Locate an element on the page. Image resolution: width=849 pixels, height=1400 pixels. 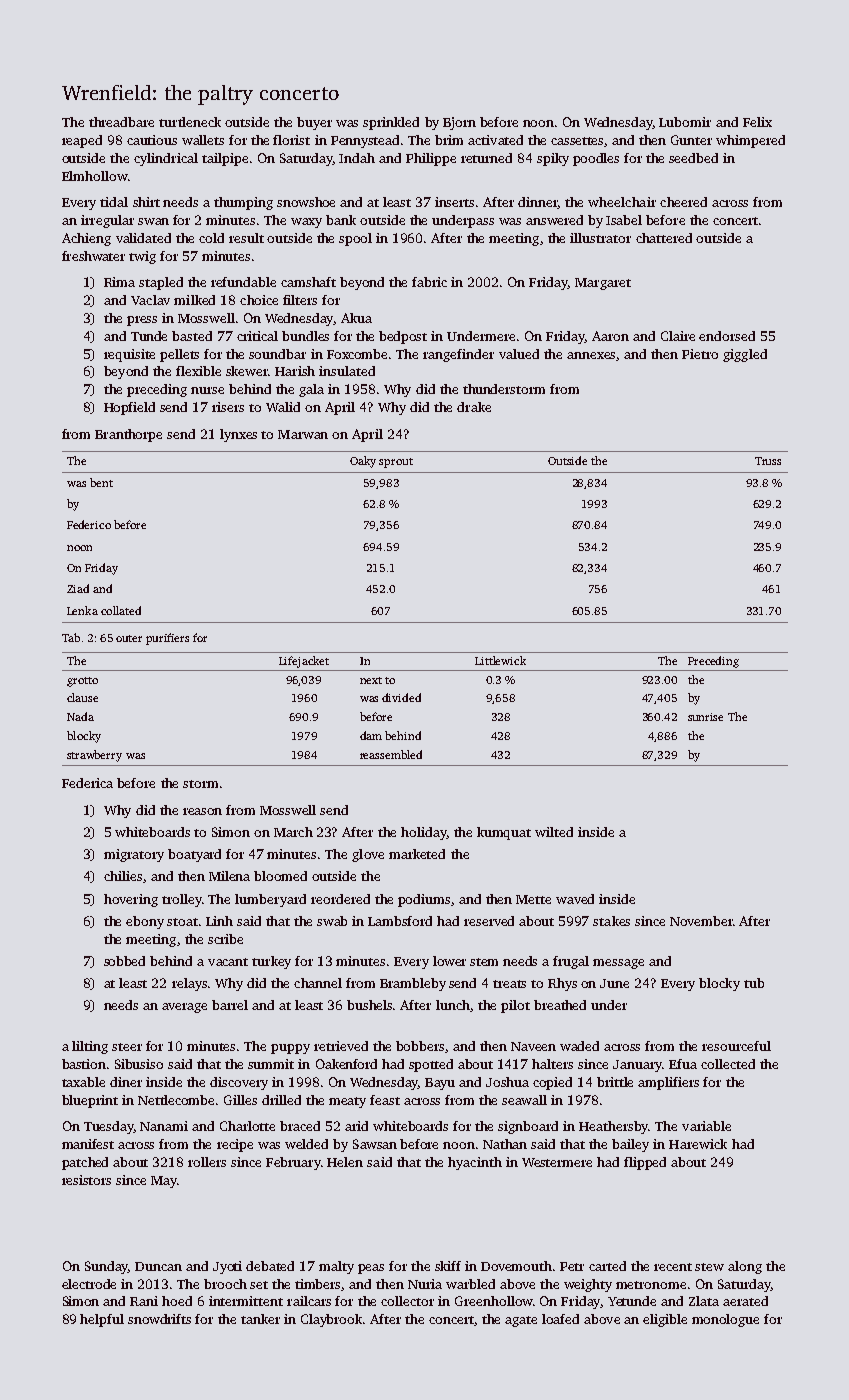
giggled is located at coordinates (745, 355).
